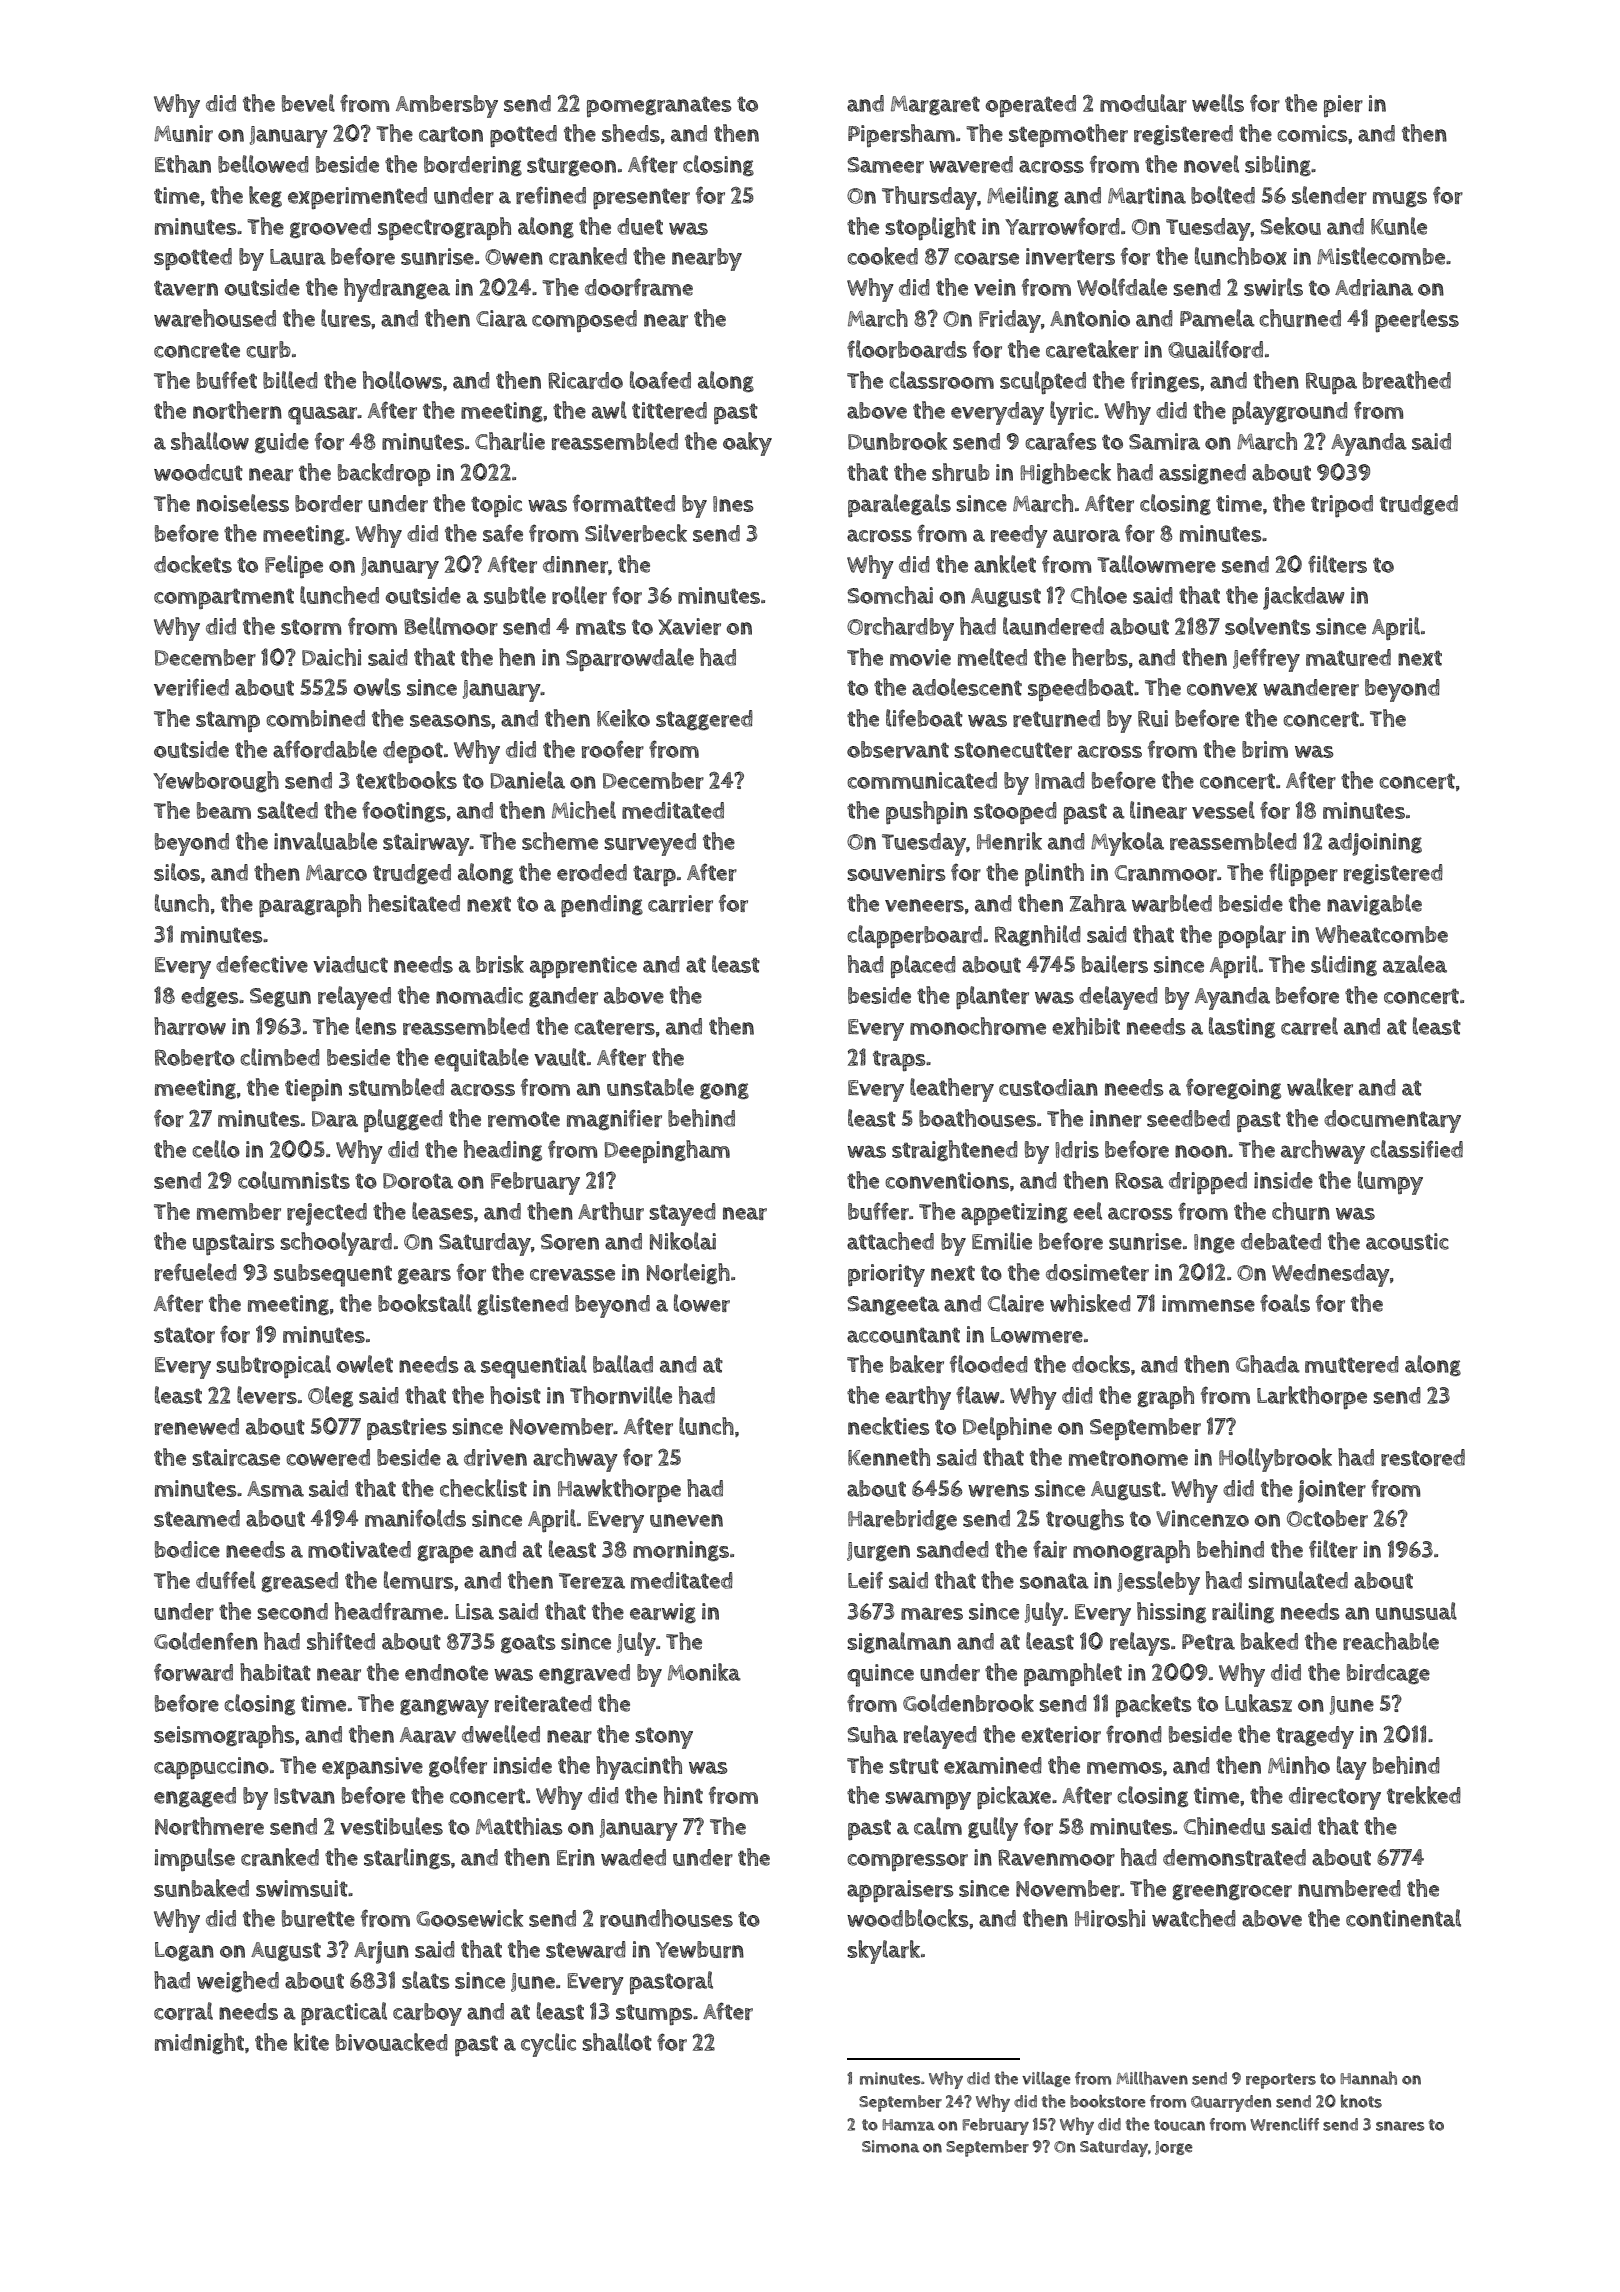 This screenshot has height=2292, width=1620. Describe the element at coordinates (1194, 1918) in the screenshot. I see `watched` at that location.
